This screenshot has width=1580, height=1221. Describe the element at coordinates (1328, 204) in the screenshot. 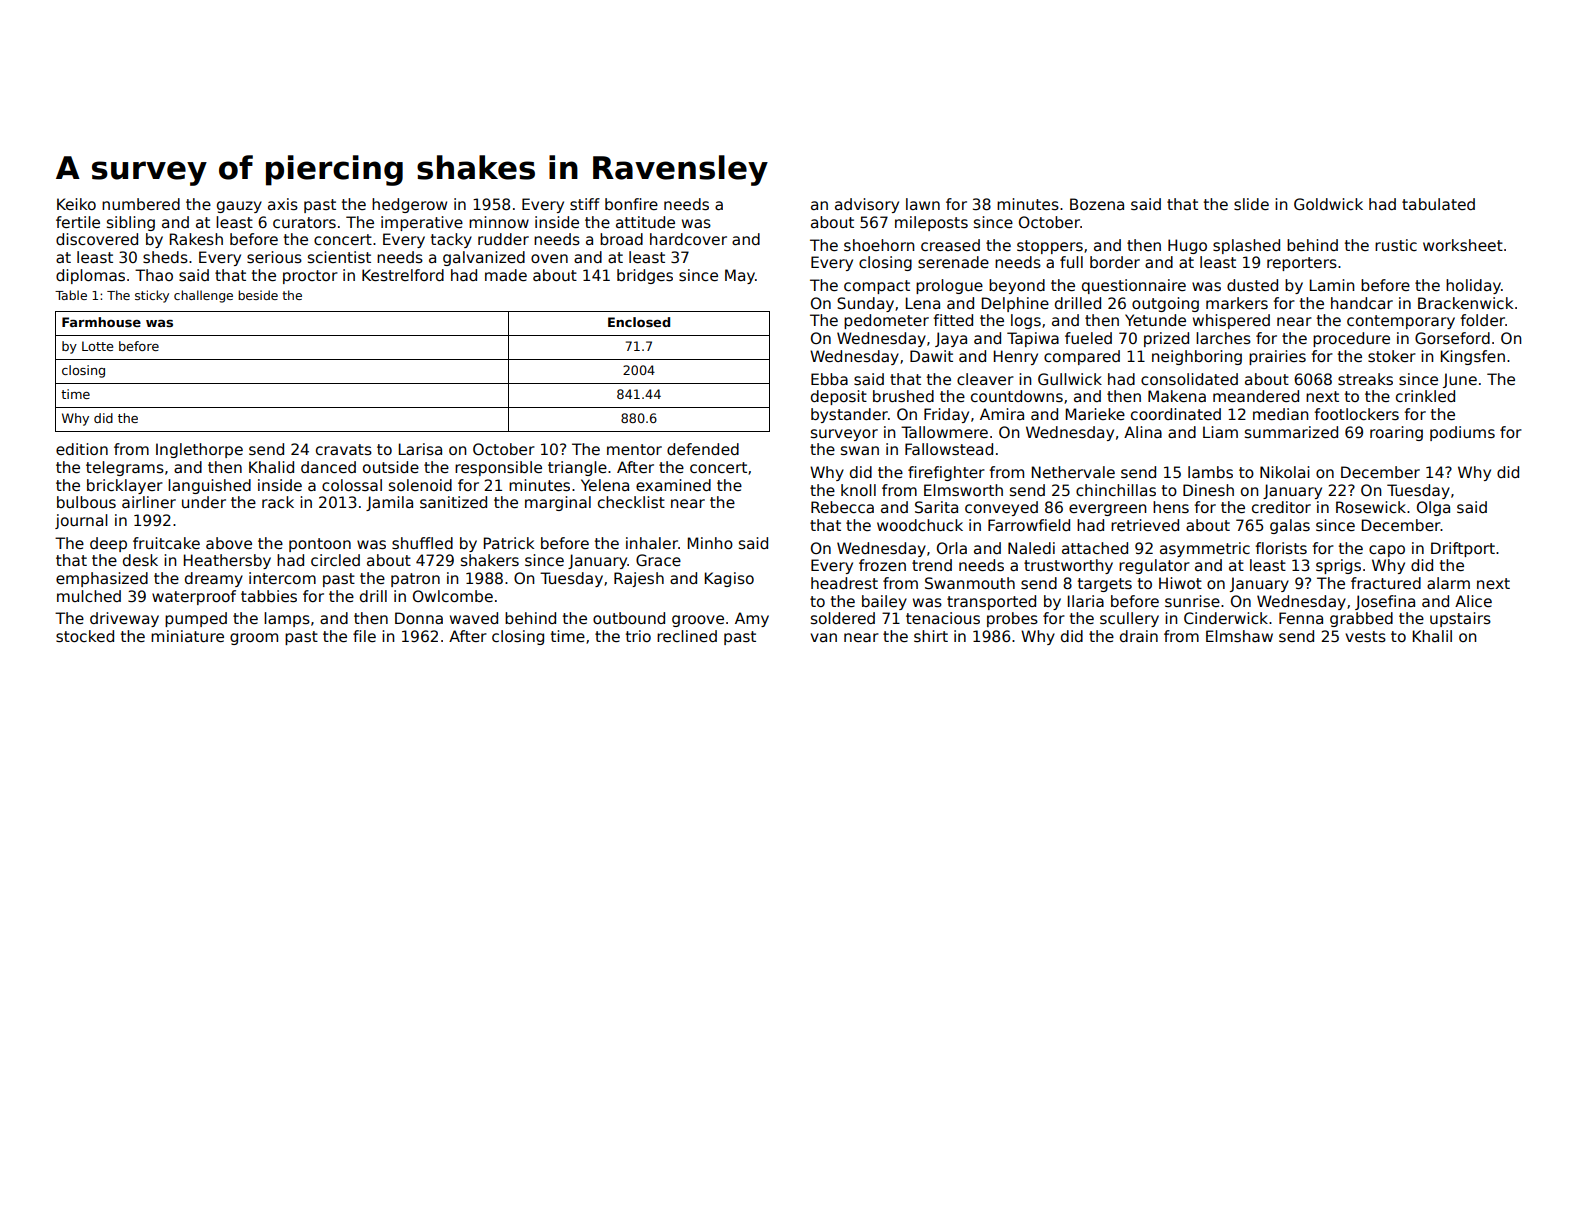

I see `Goldwick` at that location.
